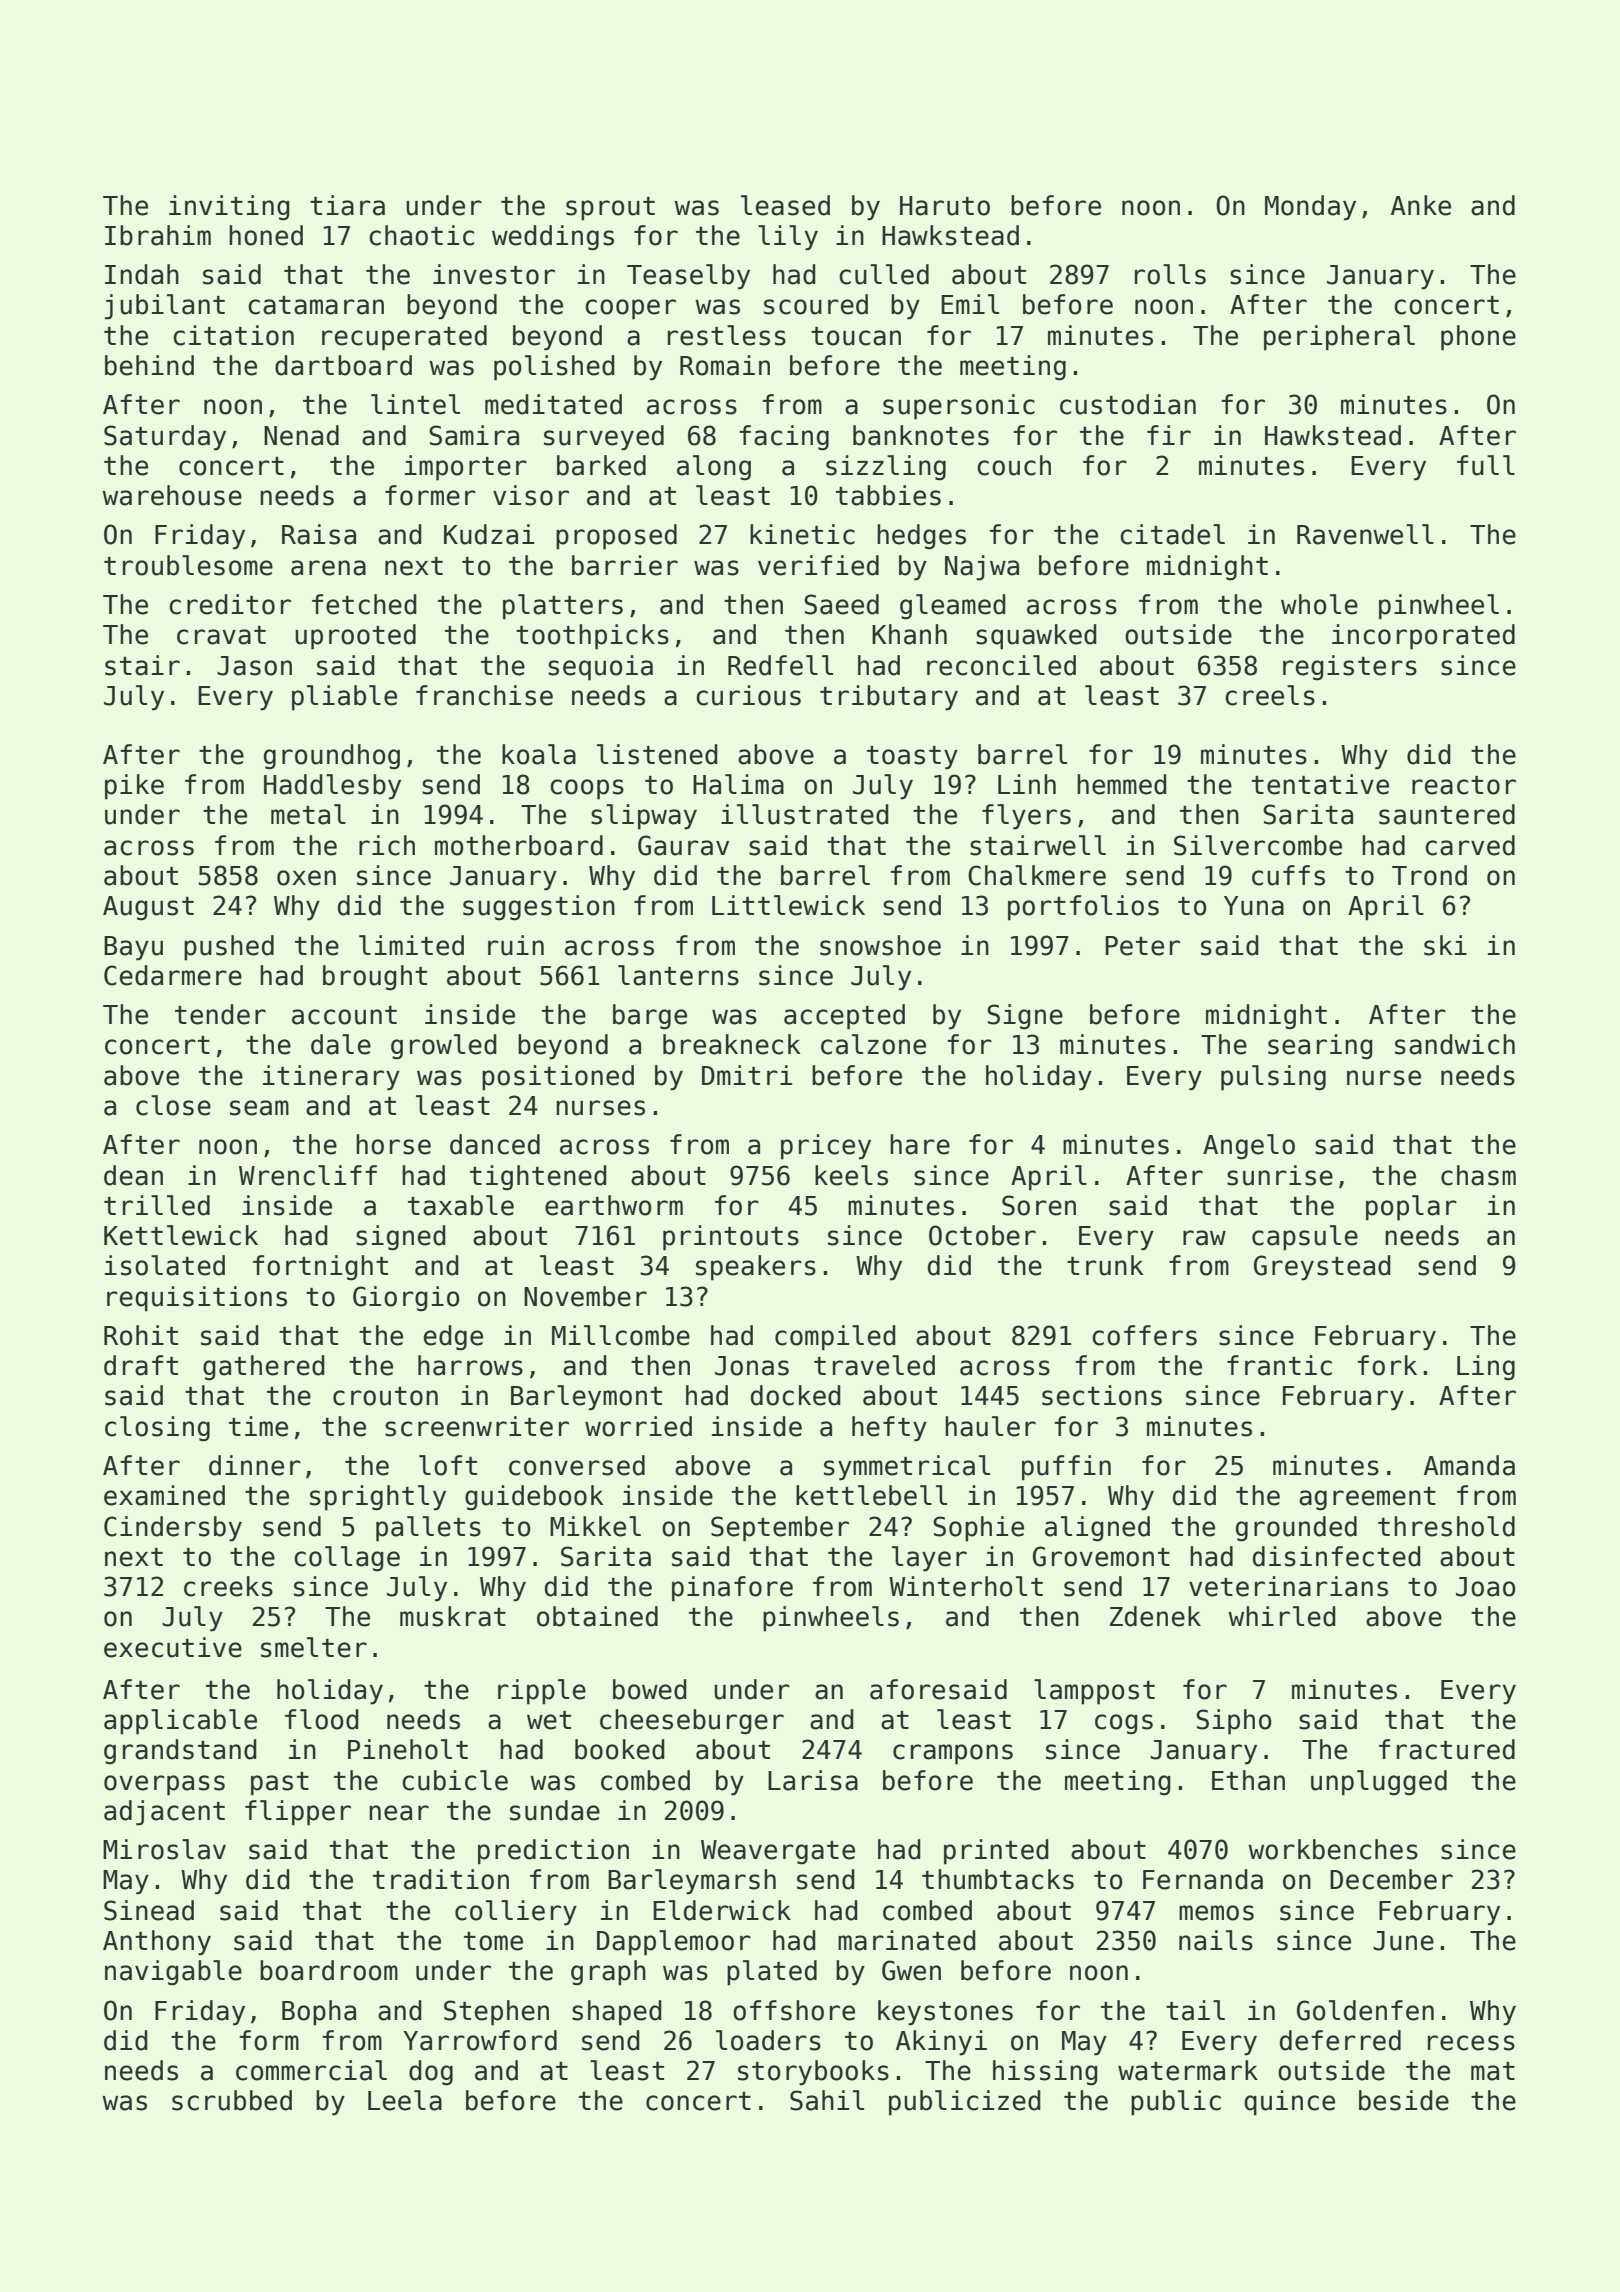 This screenshot has width=1620, height=2292. I want to click on Chalkmere, so click(1037, 875).
